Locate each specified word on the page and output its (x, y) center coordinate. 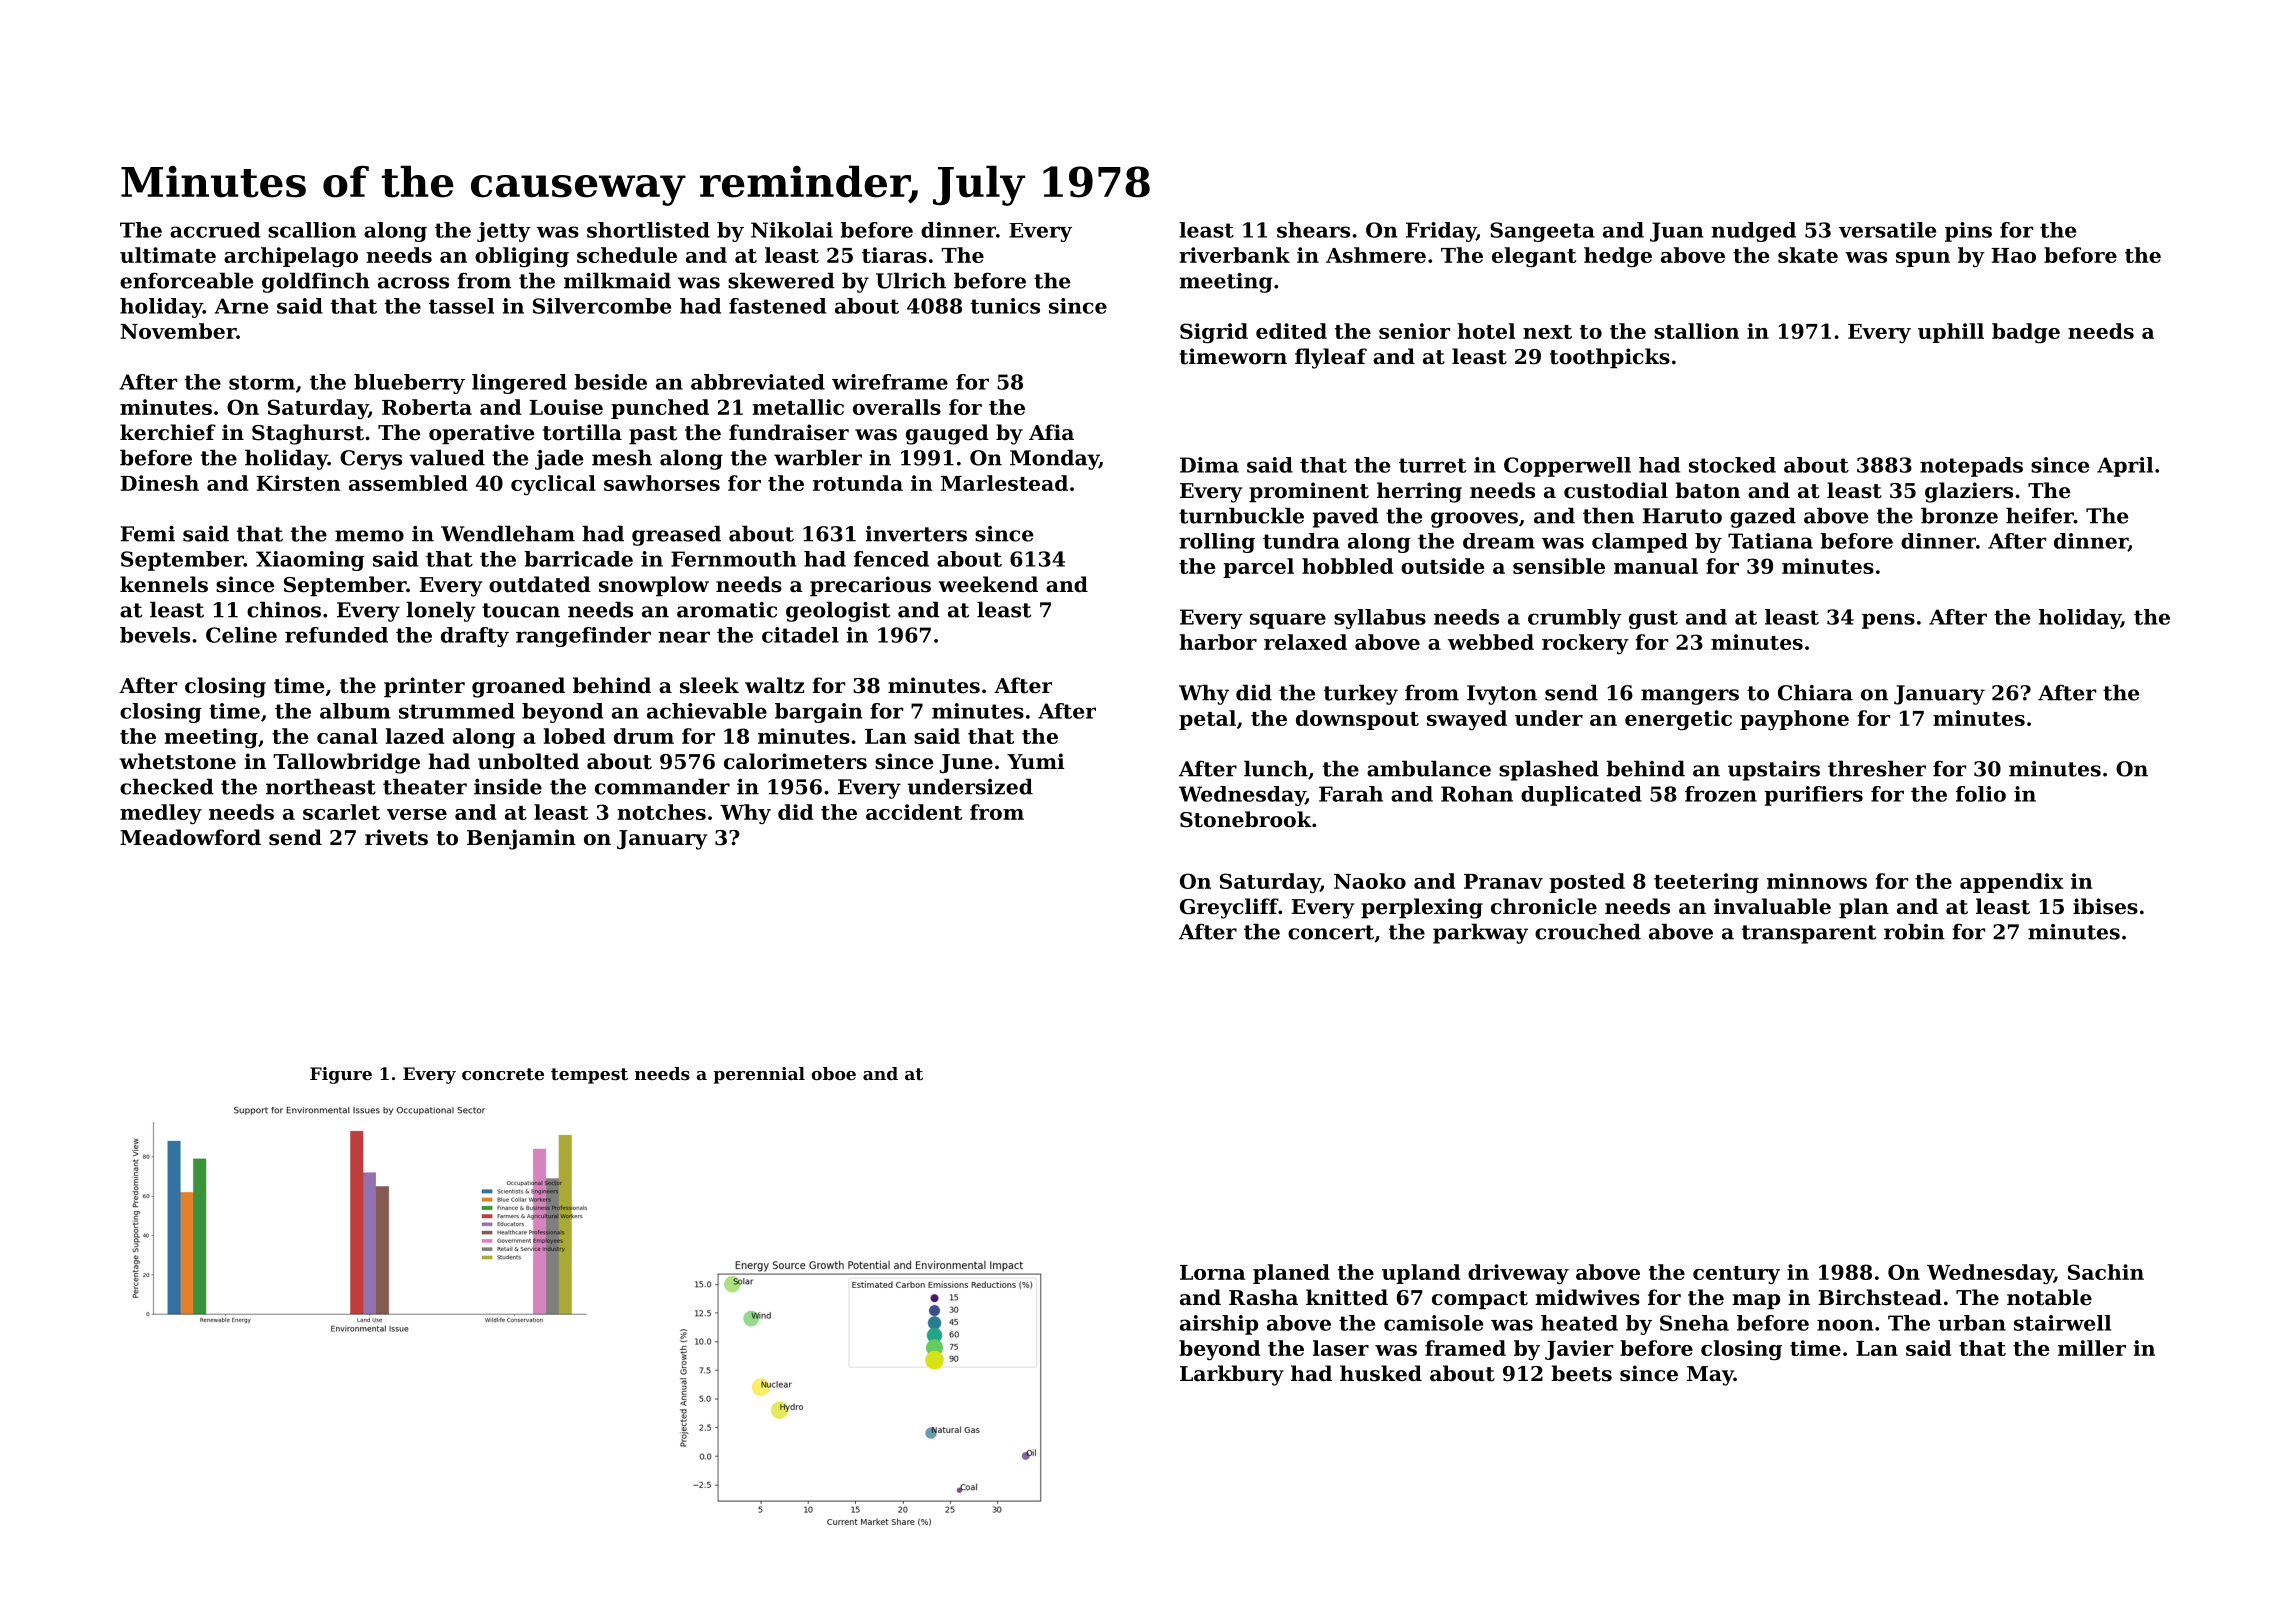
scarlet (341, 812)
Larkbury (1232, 1375)
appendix (2011, 883)
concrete (503, 1074)
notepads (1971, 467)
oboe (833, 1073)
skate (1808, 255)
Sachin (2106, 1272)
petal (1207, 720)
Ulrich (911, 280)
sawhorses (662, 483)
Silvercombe (602, 306)
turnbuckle (1241, 515)
